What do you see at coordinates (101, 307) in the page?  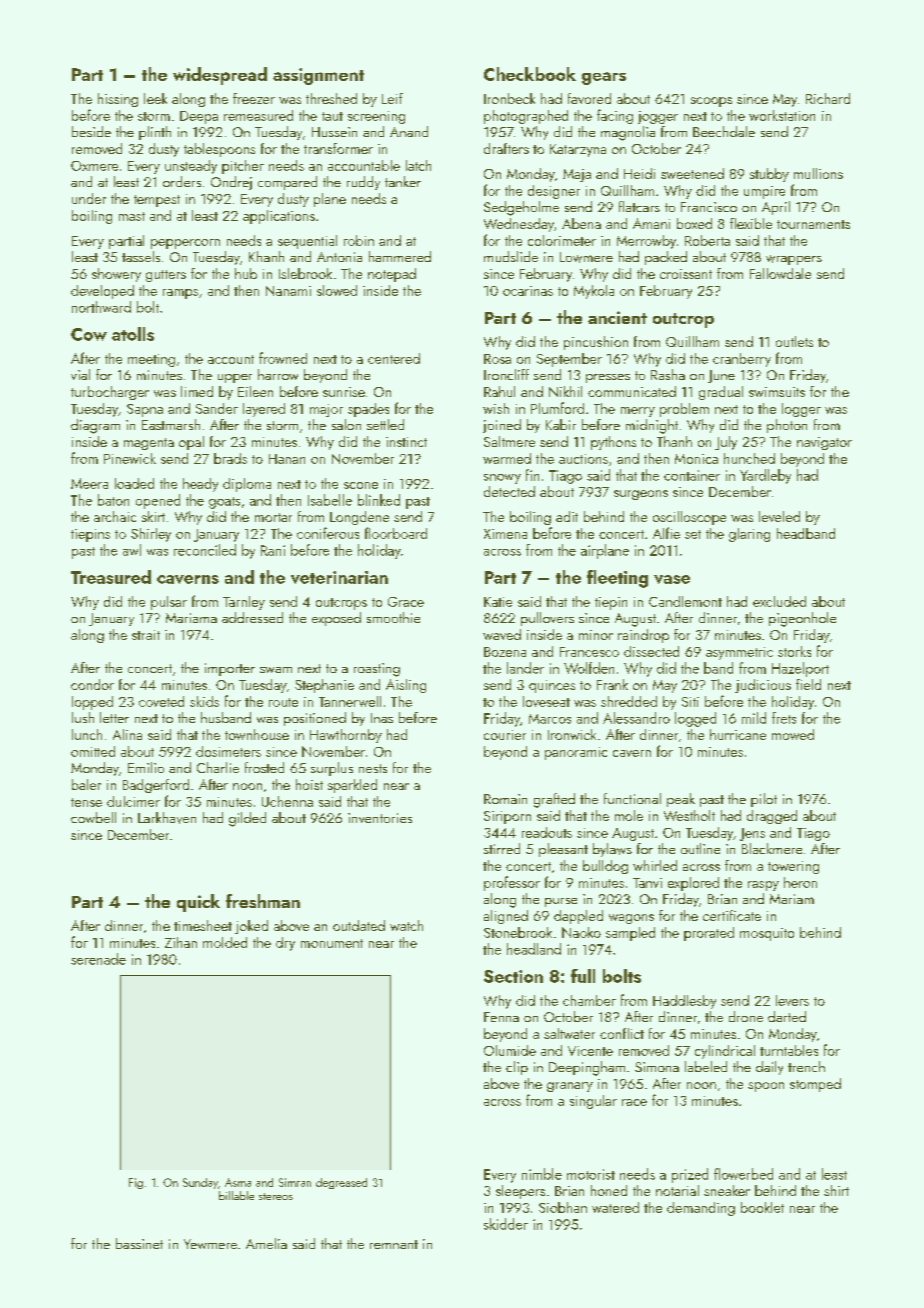 I see `northward` at bounding box center [101, 307].
